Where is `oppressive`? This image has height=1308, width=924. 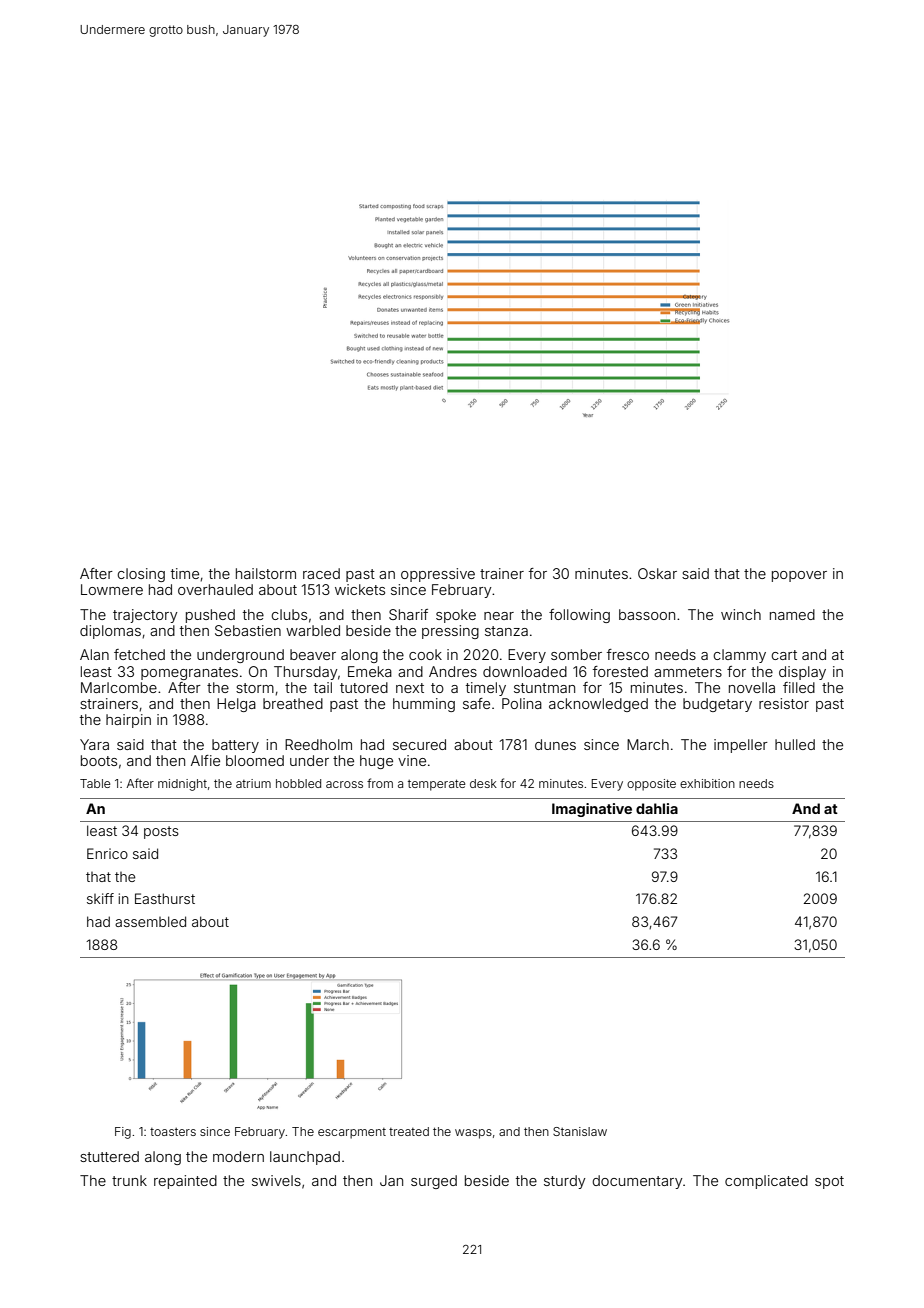 oppressive is located at coordinates (438, 575).
